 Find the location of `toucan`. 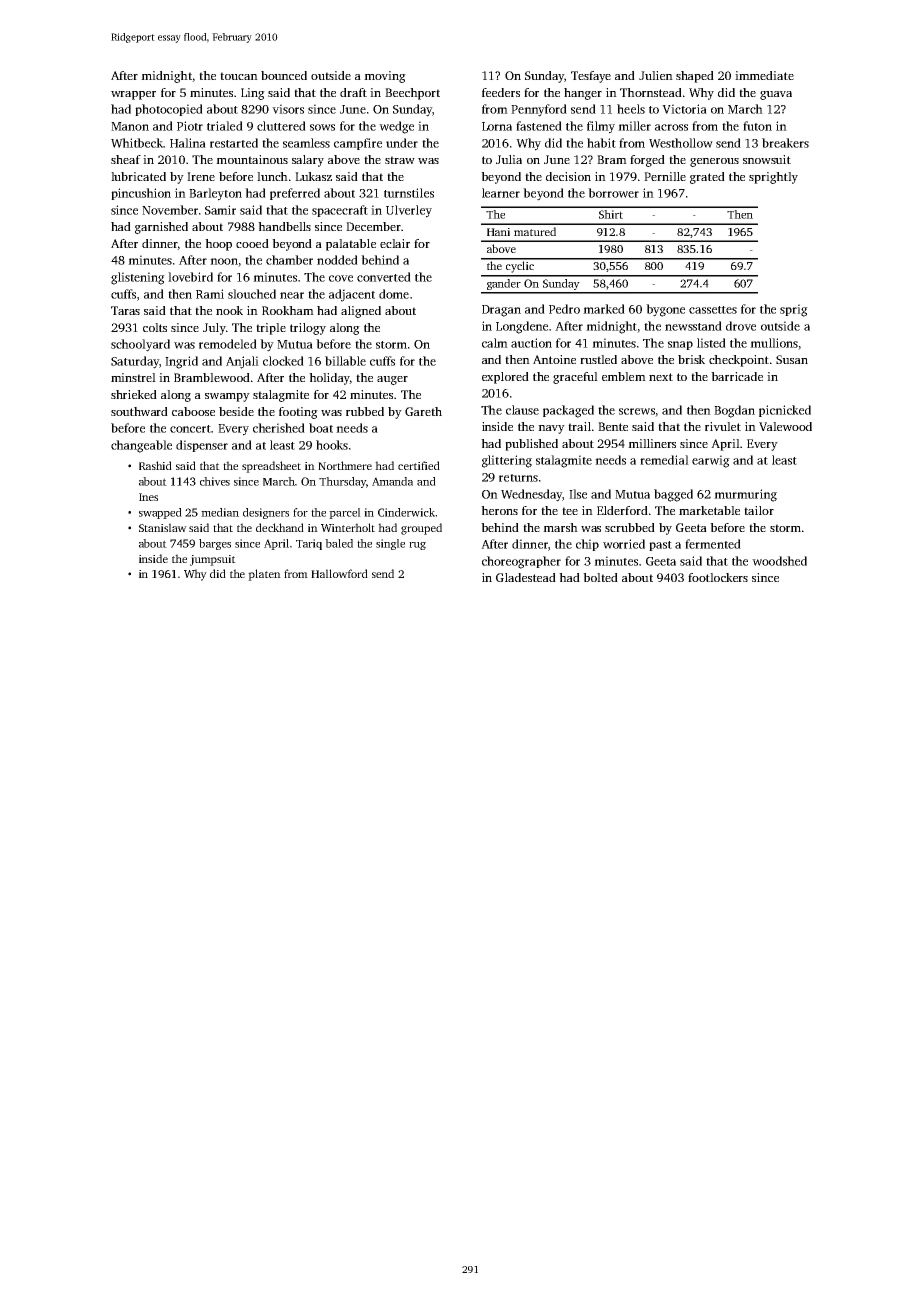

toucan is located at coordinates (239, 76).
